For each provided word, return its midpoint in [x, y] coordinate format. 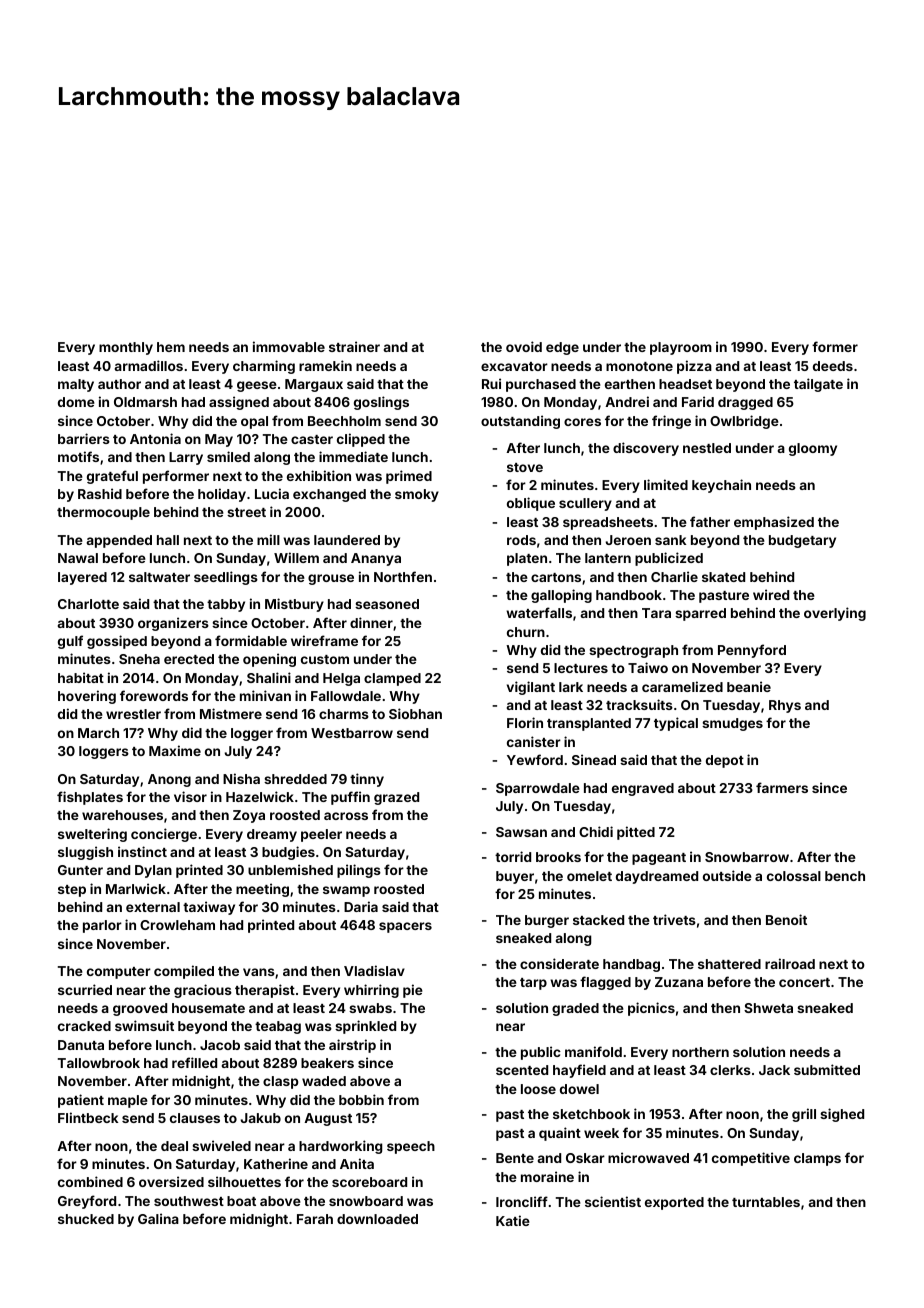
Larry [186, 458]
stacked [598, 920]
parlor [102, 926]
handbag [631, 965]
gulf [70, 642]
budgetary [802, 541]
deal [174, 1146]
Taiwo [648, 667]
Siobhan [415, 713]
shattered [729, 964]
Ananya [376, 559]
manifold [593, 1051]
